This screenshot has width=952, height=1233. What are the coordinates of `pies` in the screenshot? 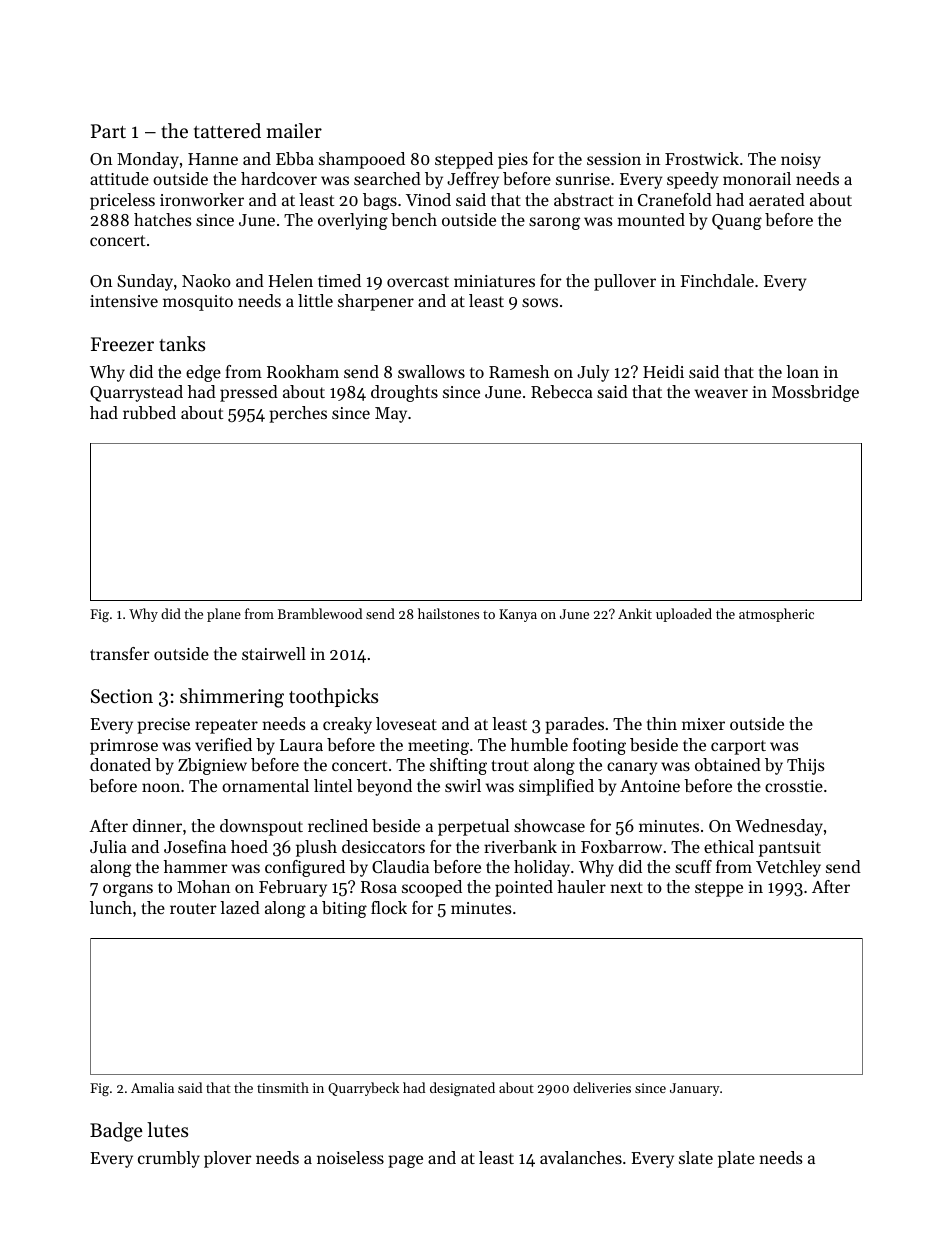 It's located at (513, 161).
